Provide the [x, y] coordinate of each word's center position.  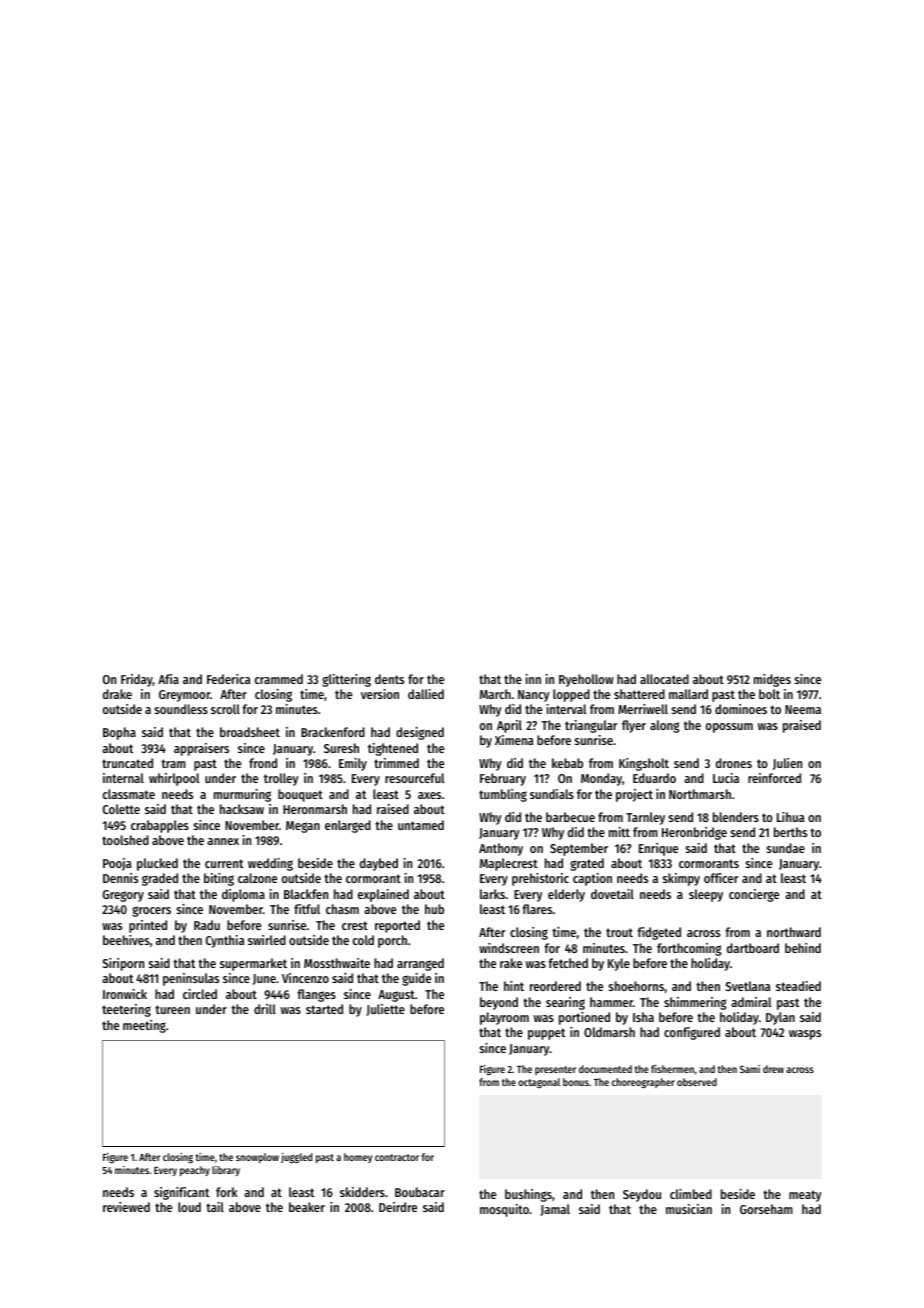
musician [689, 1209]
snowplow [257, 1158]
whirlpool [174, 779]
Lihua [791, 817]
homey [358, 1158]
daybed [379, 864]
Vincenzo [305, 978]
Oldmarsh [609, 1032]
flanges [316, 995]
